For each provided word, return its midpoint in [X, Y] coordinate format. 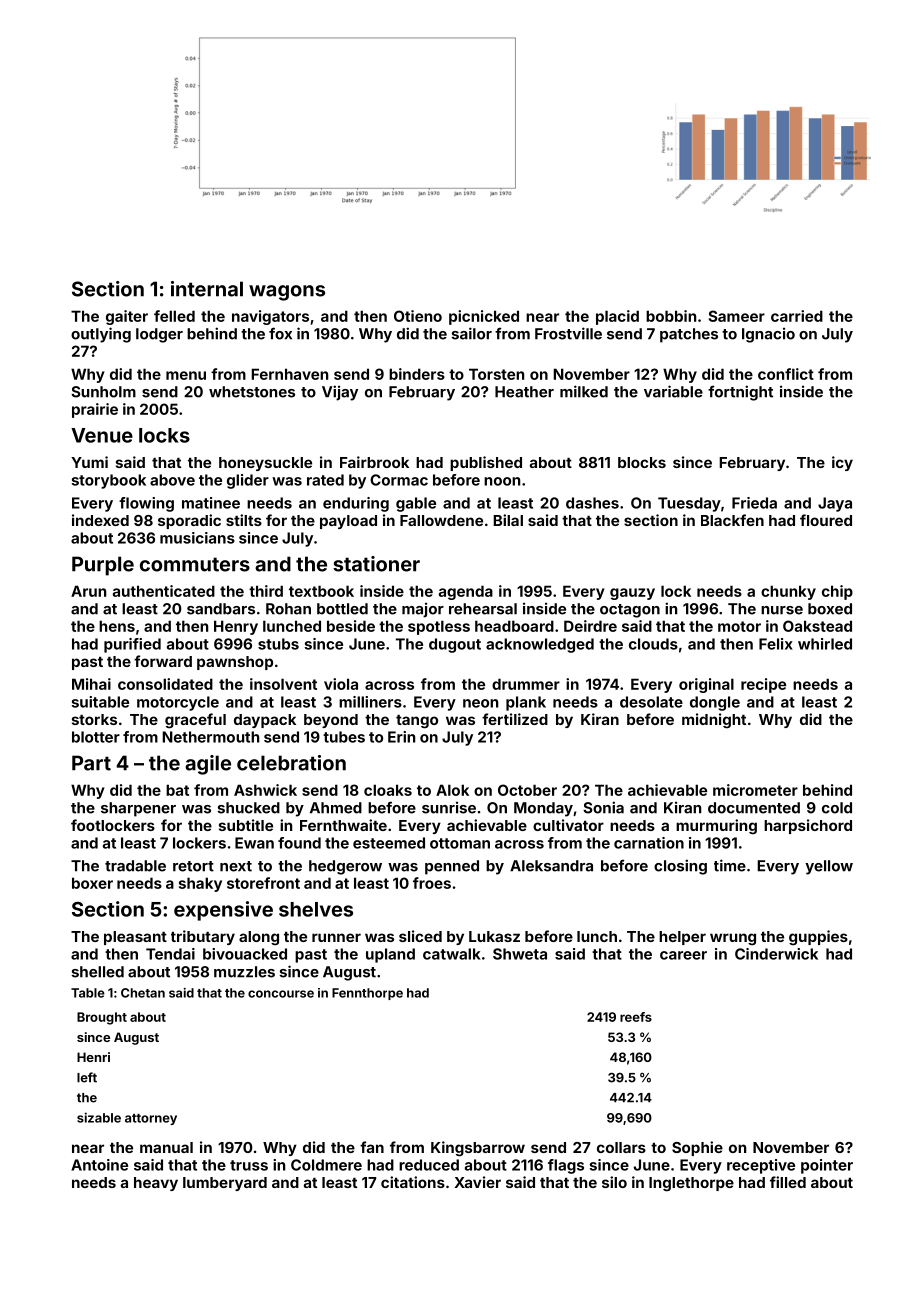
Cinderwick [776, 954]
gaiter [127, 317]
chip [837, 592]
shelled [97, 972]
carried [797, 316]
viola [341, 684]
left [87, 1077]
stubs [278, 644]
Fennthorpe [367, 994]
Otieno [418, 316]
